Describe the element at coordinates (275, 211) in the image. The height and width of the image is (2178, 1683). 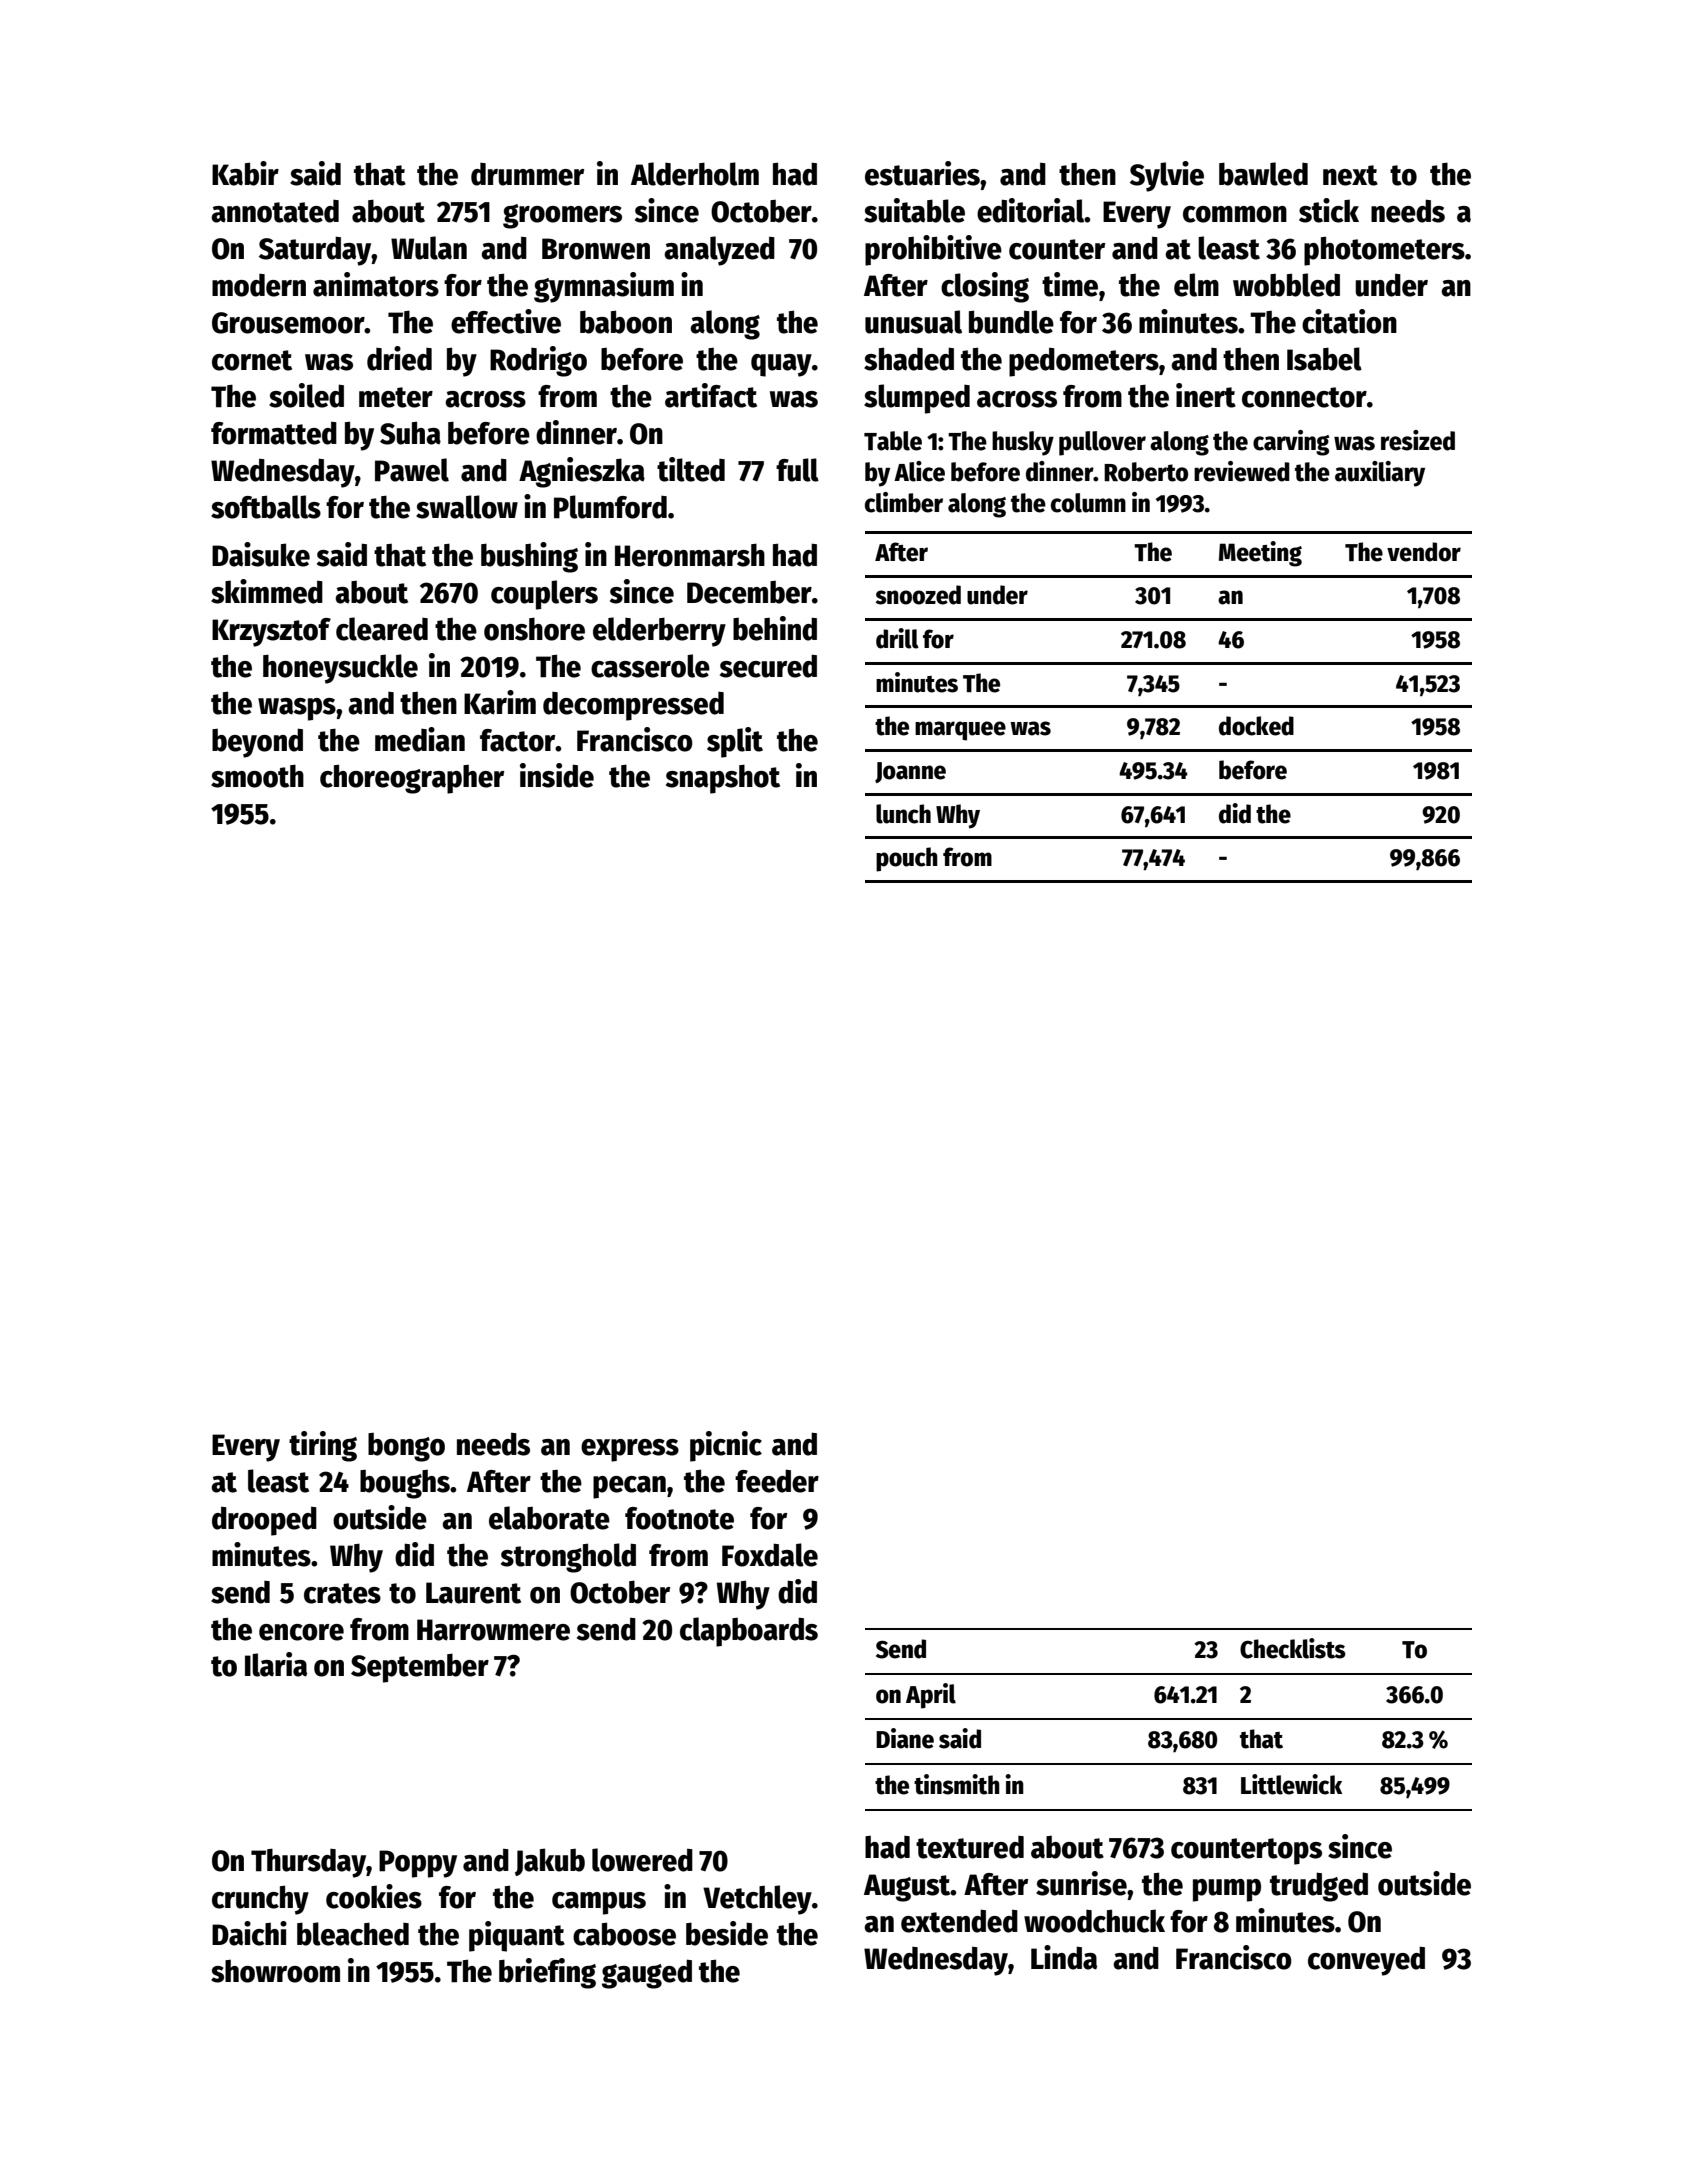
I see `annotated` at that location.
